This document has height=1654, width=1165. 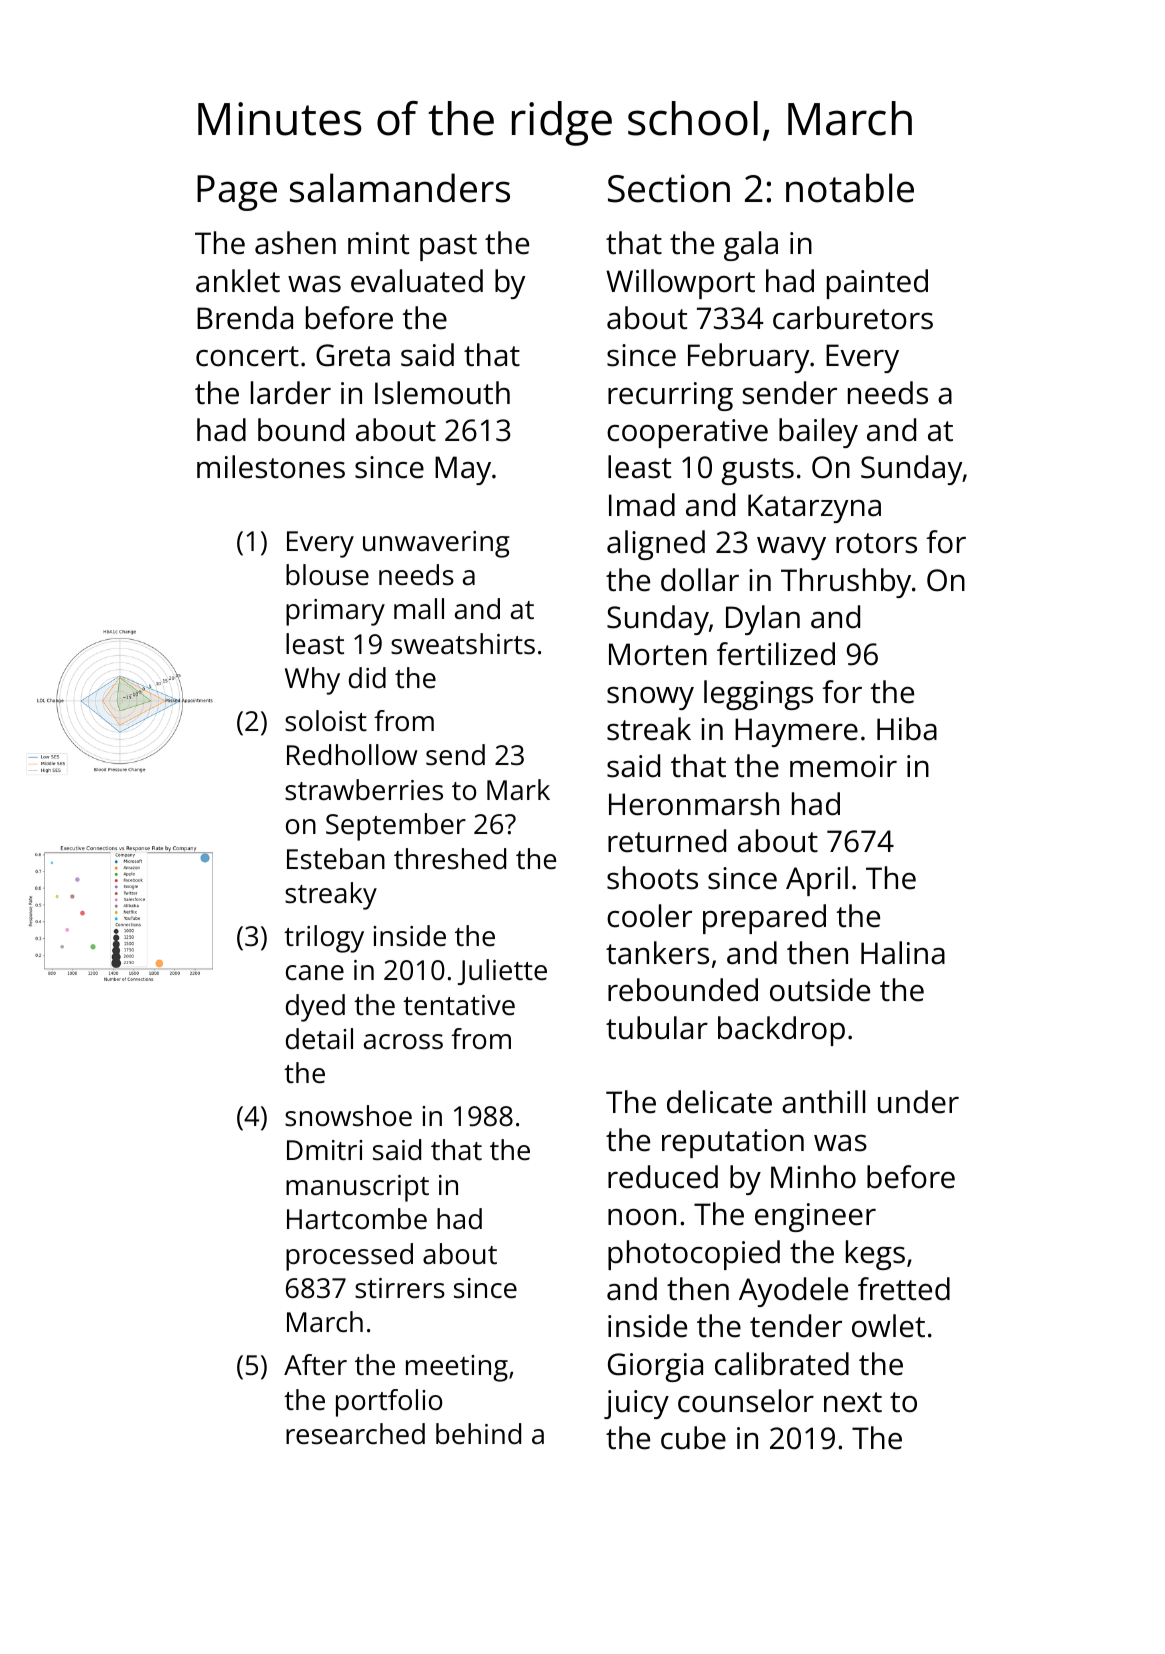 I want to click on primary, so click(x=335, y=612).
